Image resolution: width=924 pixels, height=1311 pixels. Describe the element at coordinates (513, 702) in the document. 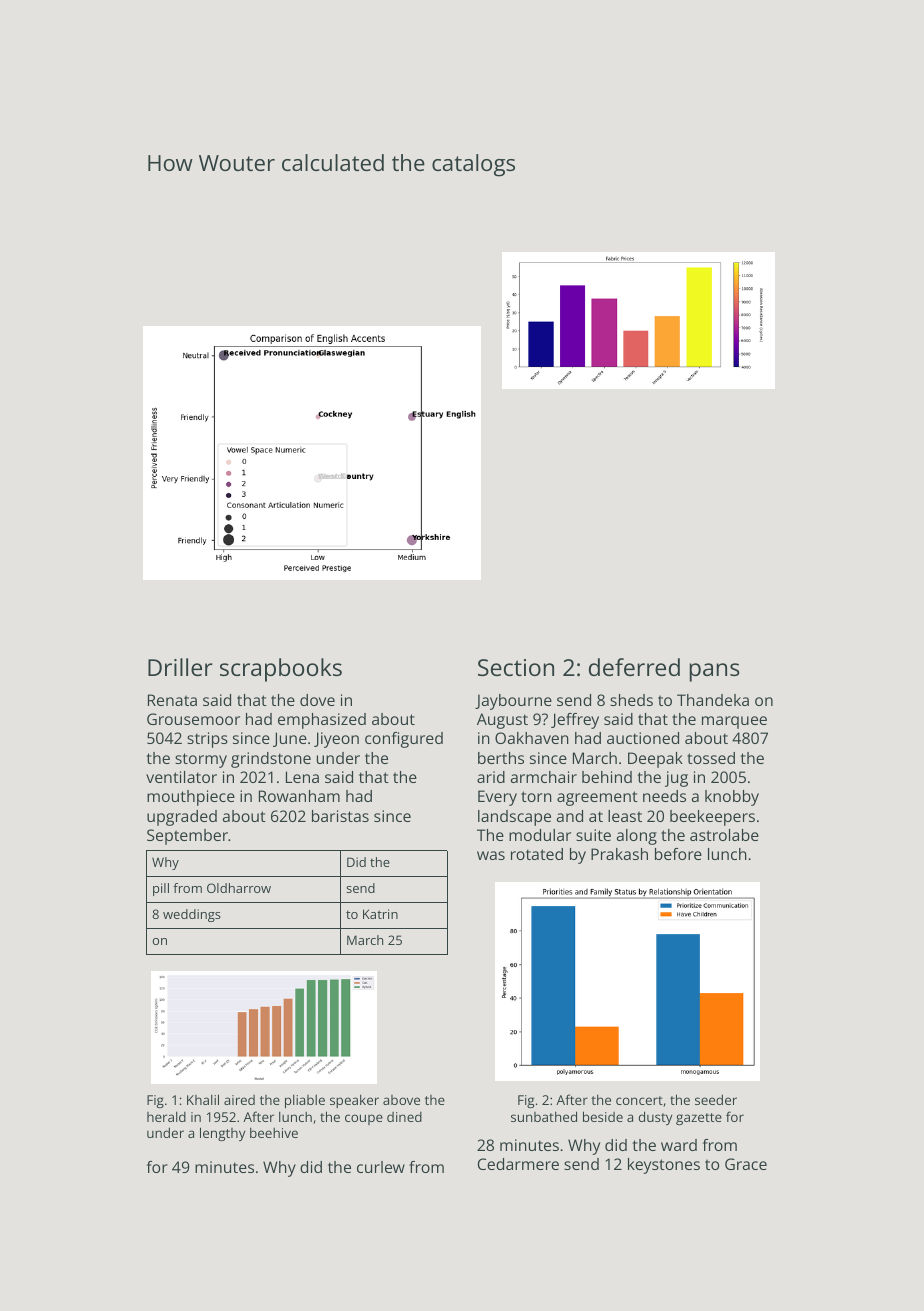

I see `Jaybourne` at that location.
